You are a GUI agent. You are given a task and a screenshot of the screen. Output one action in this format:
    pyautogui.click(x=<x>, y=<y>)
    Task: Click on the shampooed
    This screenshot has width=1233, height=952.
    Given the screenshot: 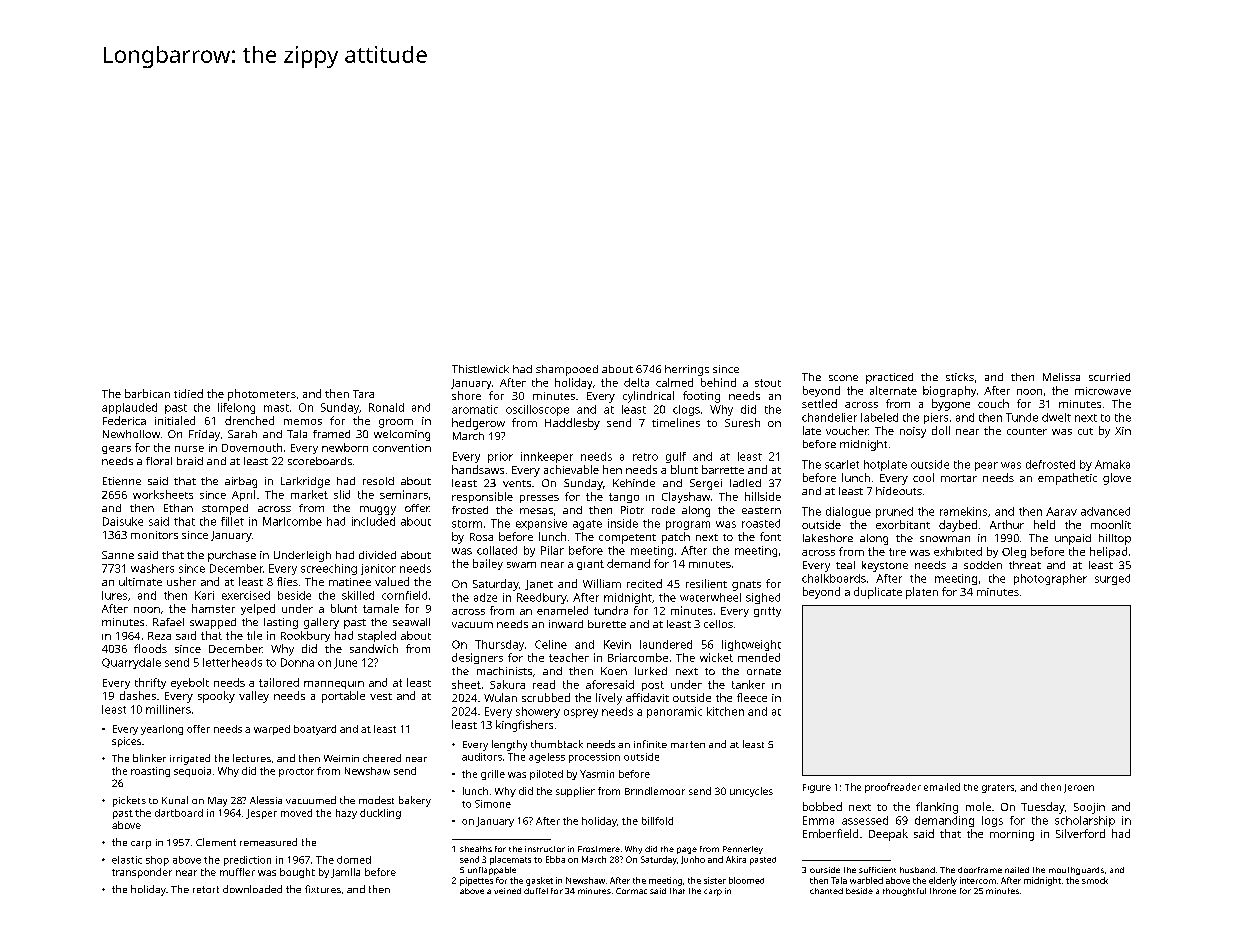 What is the action you would take?
    pyautogui.click(x=567, y=370)
